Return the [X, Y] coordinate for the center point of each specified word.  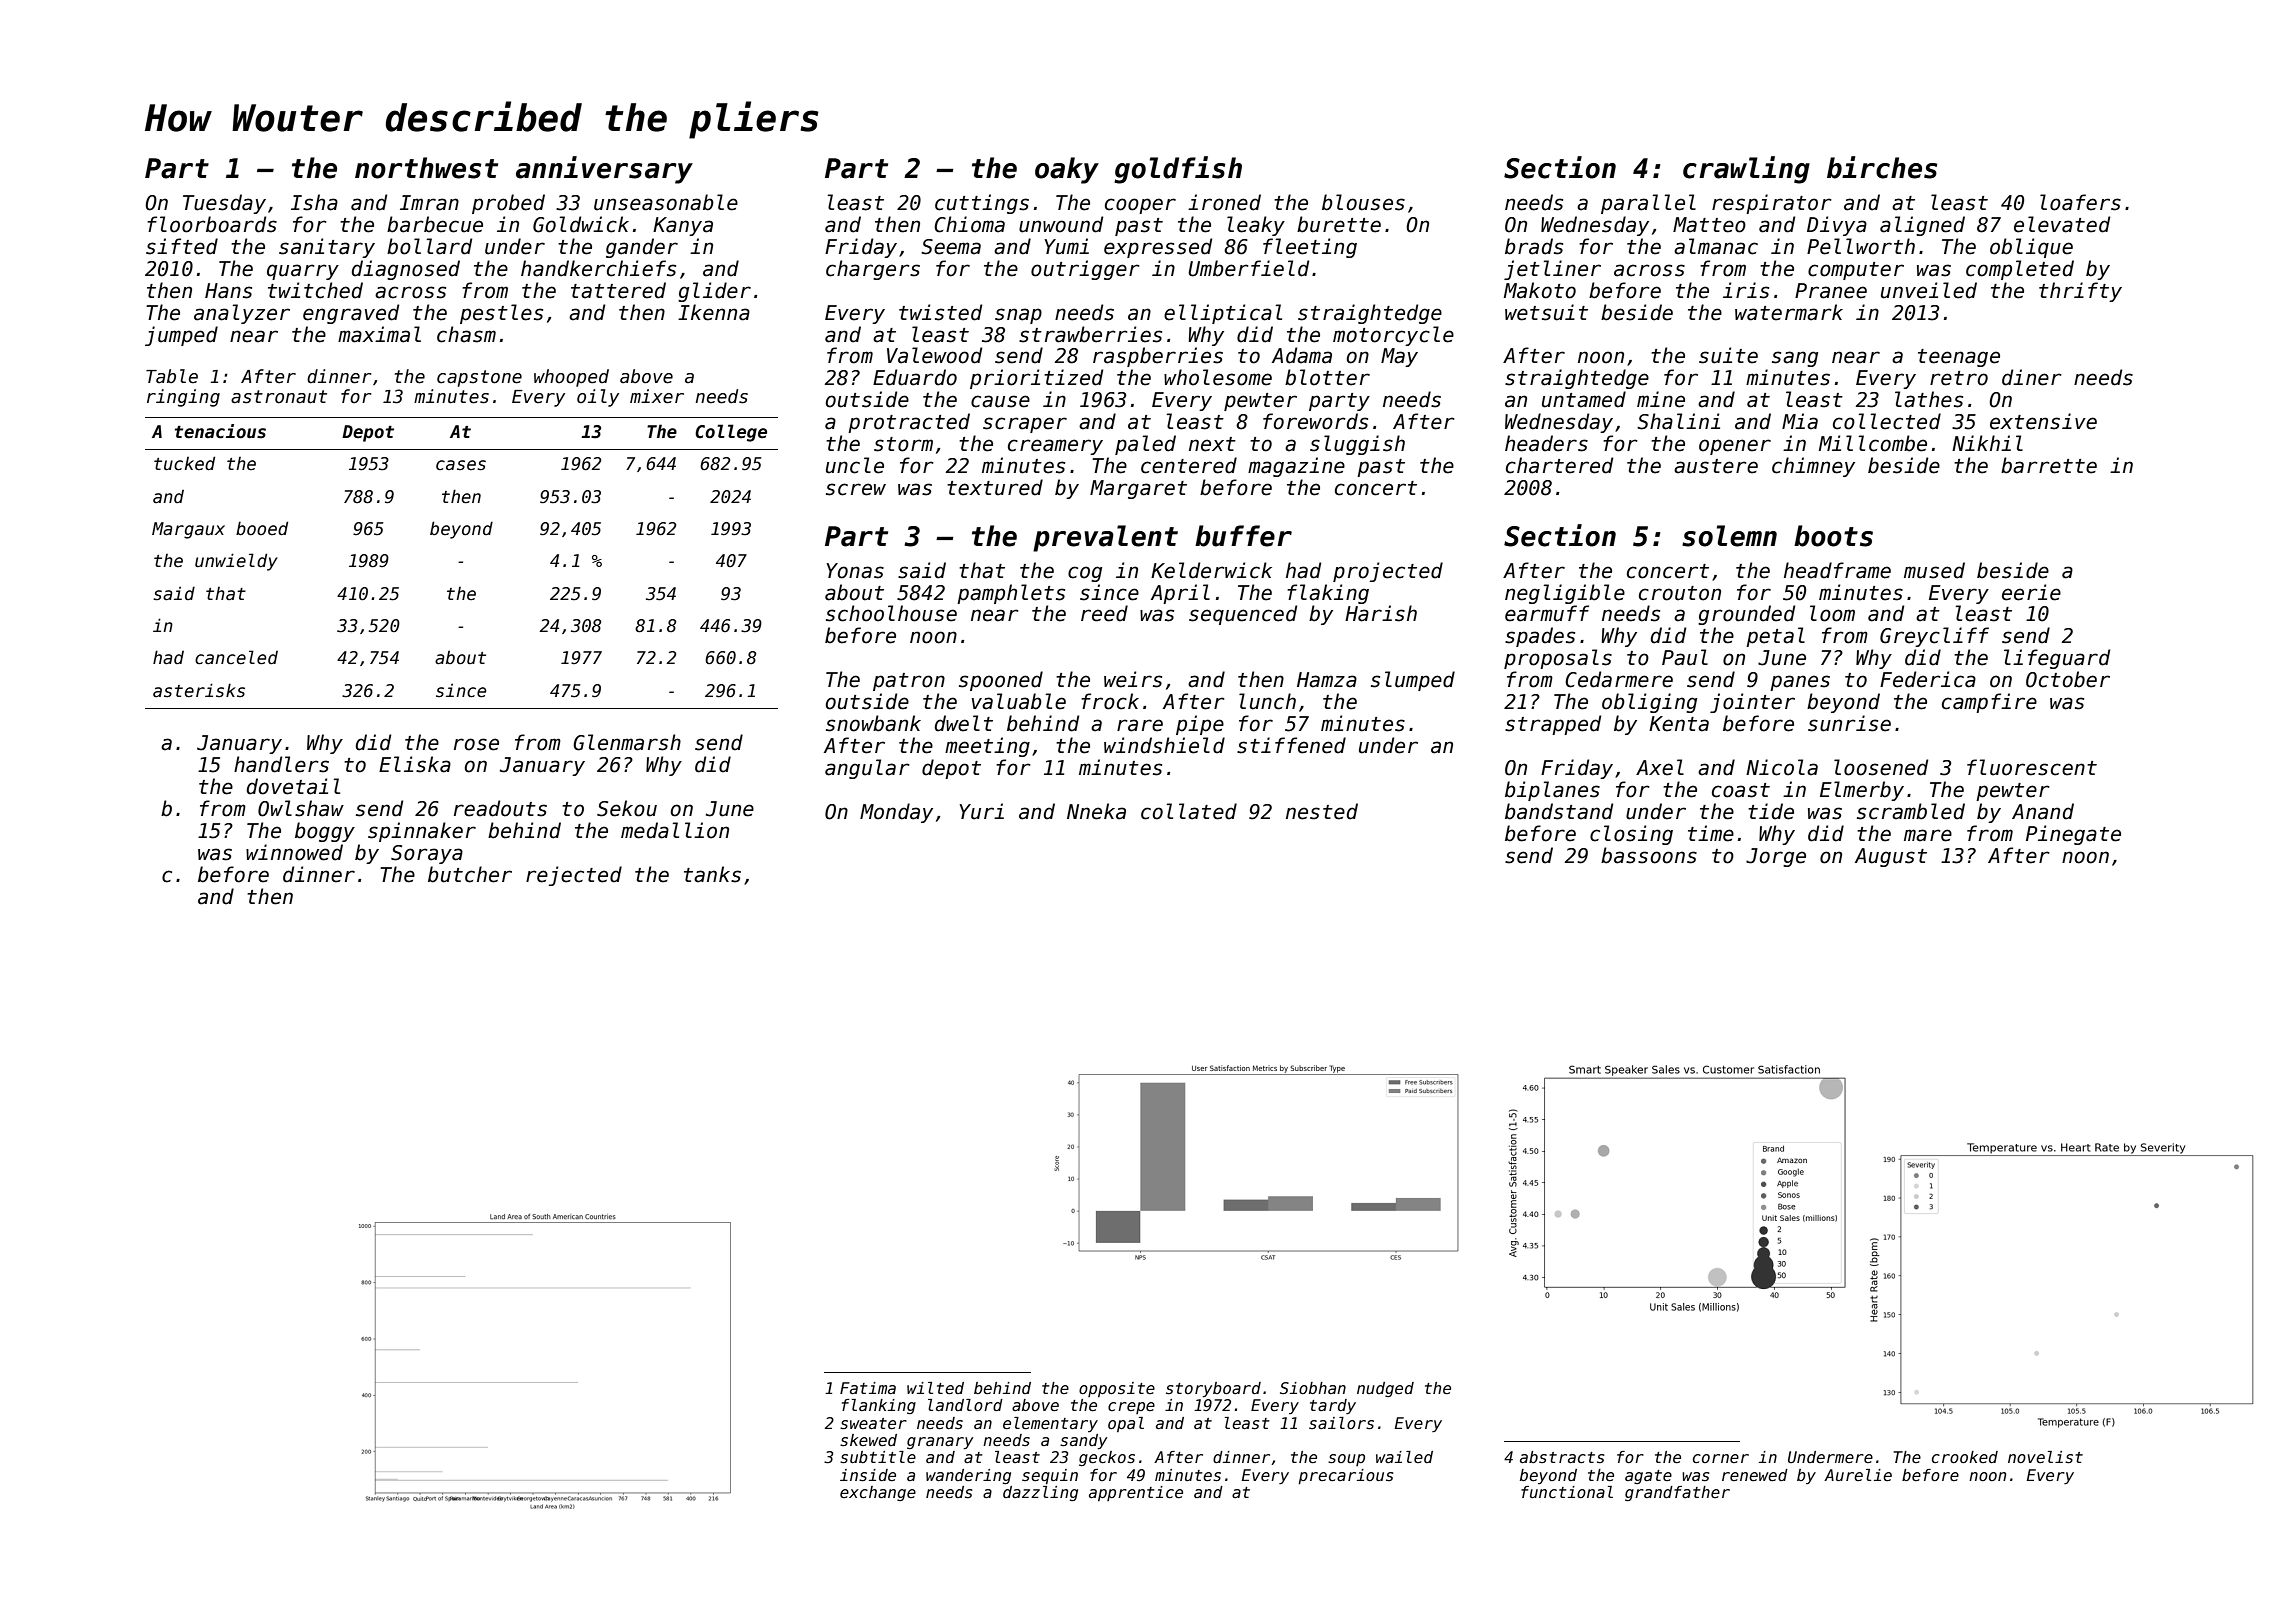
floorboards [212, 224]
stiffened [1291, 745]
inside [868, 1475]
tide [1771, 811]
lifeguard [2057, 659]
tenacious [220, 431]
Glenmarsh [627, 742]
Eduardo [915, 377]
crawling [1746, 170]
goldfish [1178, 170]
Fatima [868, 1388]
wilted [935, 1388]
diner [2032, 377]
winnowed [294, 852]
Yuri [981, 811]
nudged [1385, 1389]
